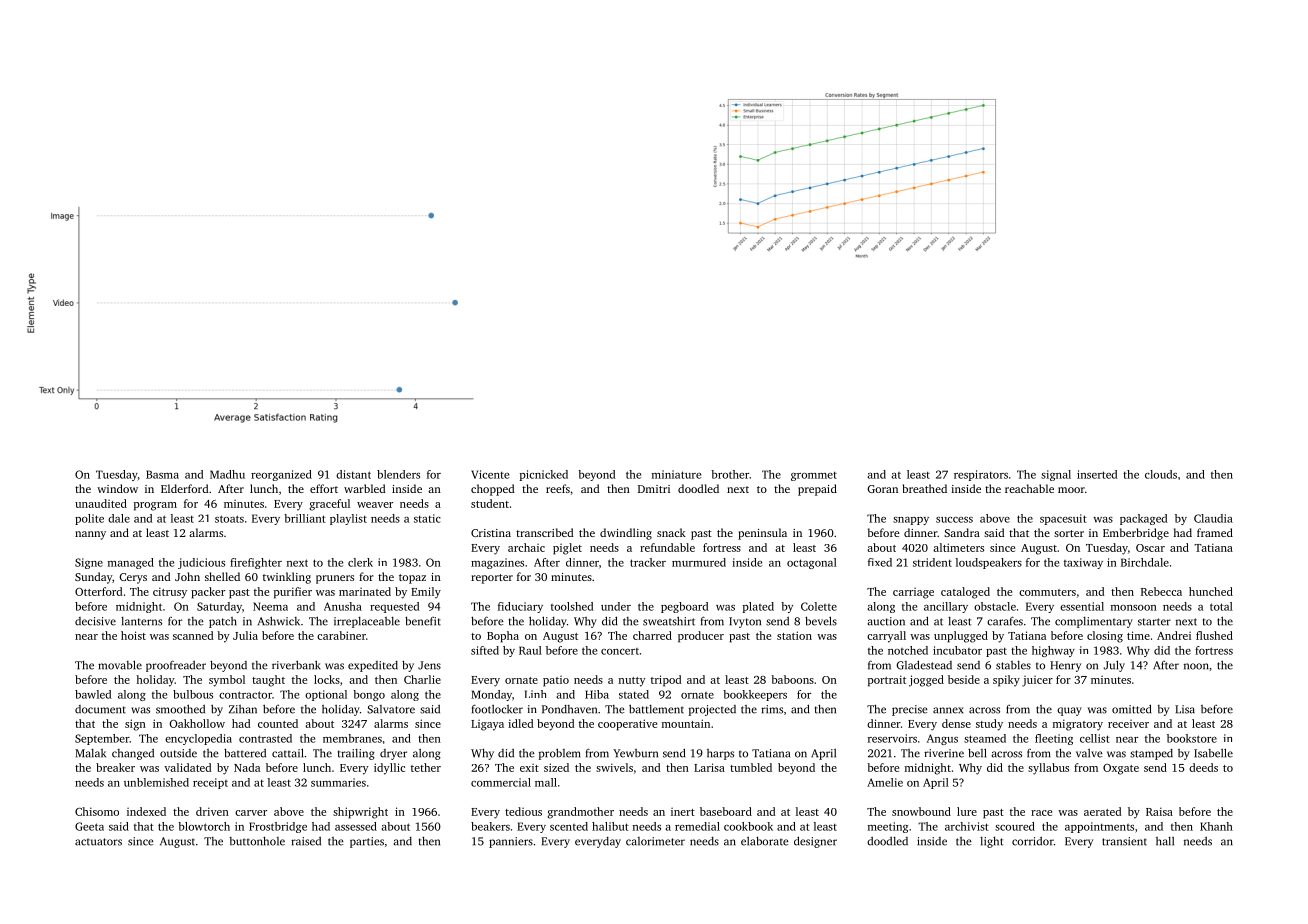 The image size is (1308, 924). Describe the element at coordinates (814, 476) in the page. I see `grommet` at that location.
